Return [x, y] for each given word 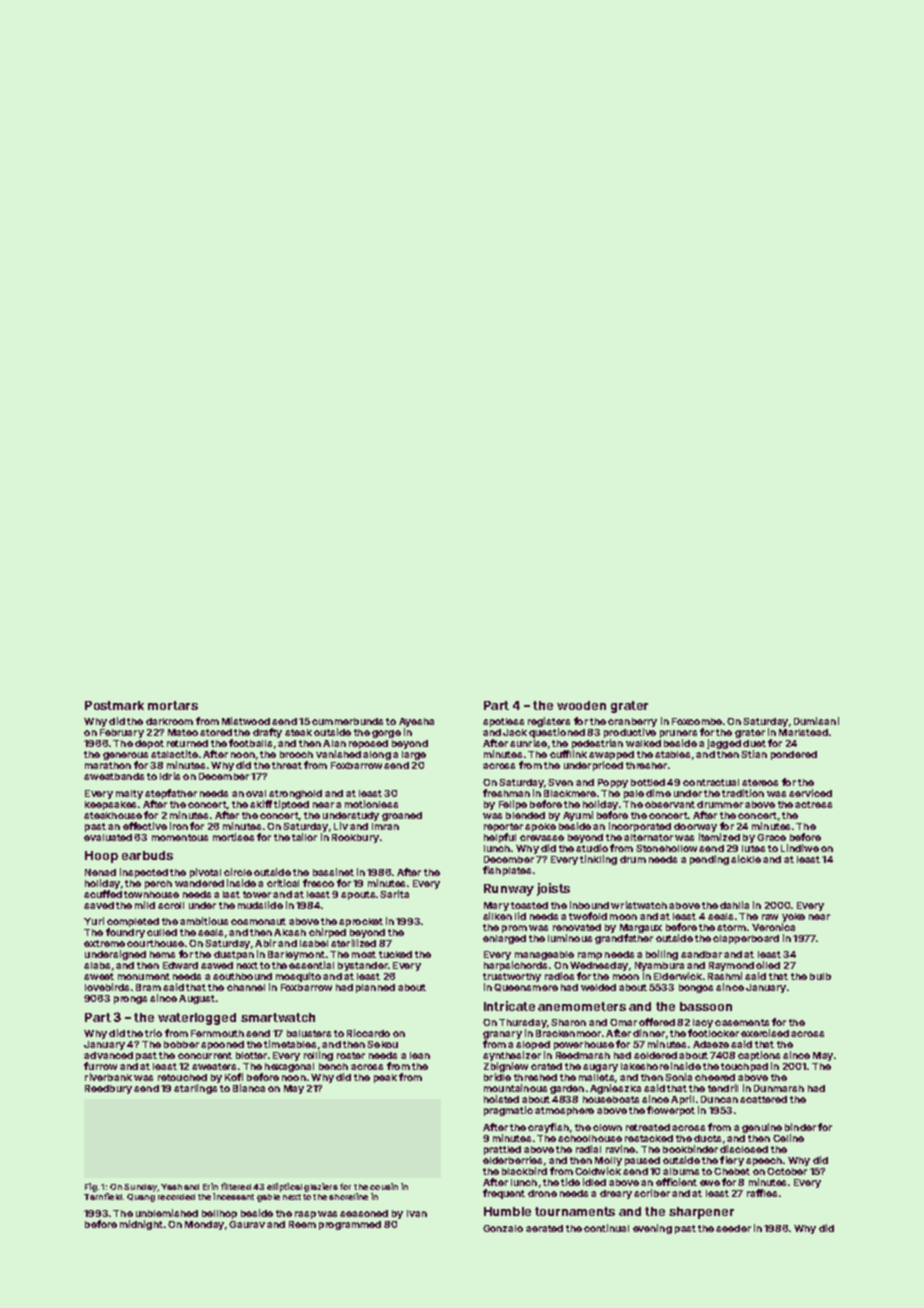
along [377, 755]
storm [731, 927]
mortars [173, 705]
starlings [195, 1089]
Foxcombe [697, 721]
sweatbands [114, 776]
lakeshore [645, 1066]
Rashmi [725, 976]
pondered [794, 755]
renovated [577, 927]
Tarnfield [103, 1196]
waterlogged [197, 1019]
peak [385, 1078]
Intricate [509, 1006]
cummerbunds [347, 721]
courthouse [155, 943]
